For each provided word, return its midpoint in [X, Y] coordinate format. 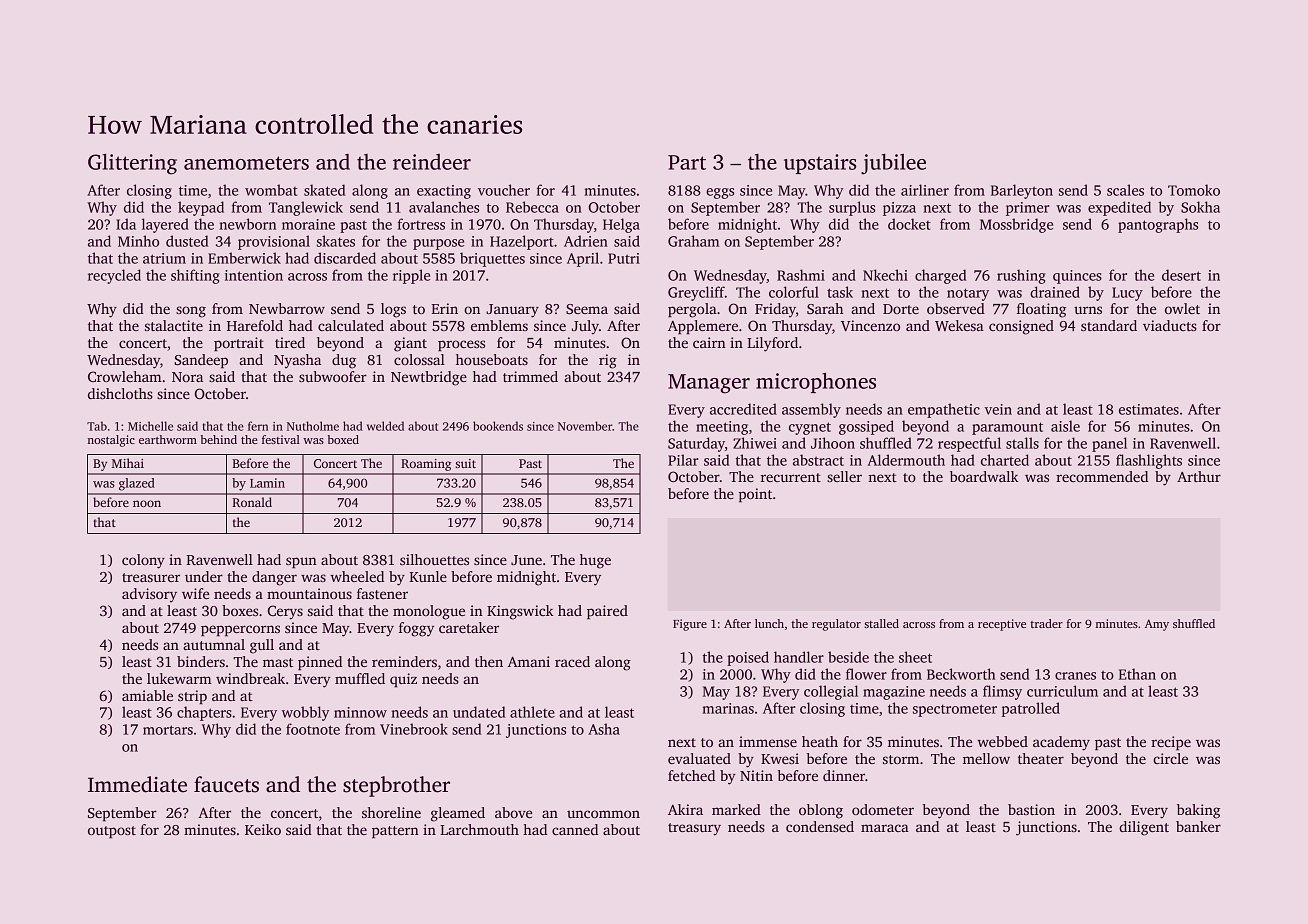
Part [687, 162]
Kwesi [780, 758]
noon [147, 503]
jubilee [893, 164]
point [755, 495]
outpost [112, 832]
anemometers [246, 163]
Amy [1157, 625]
